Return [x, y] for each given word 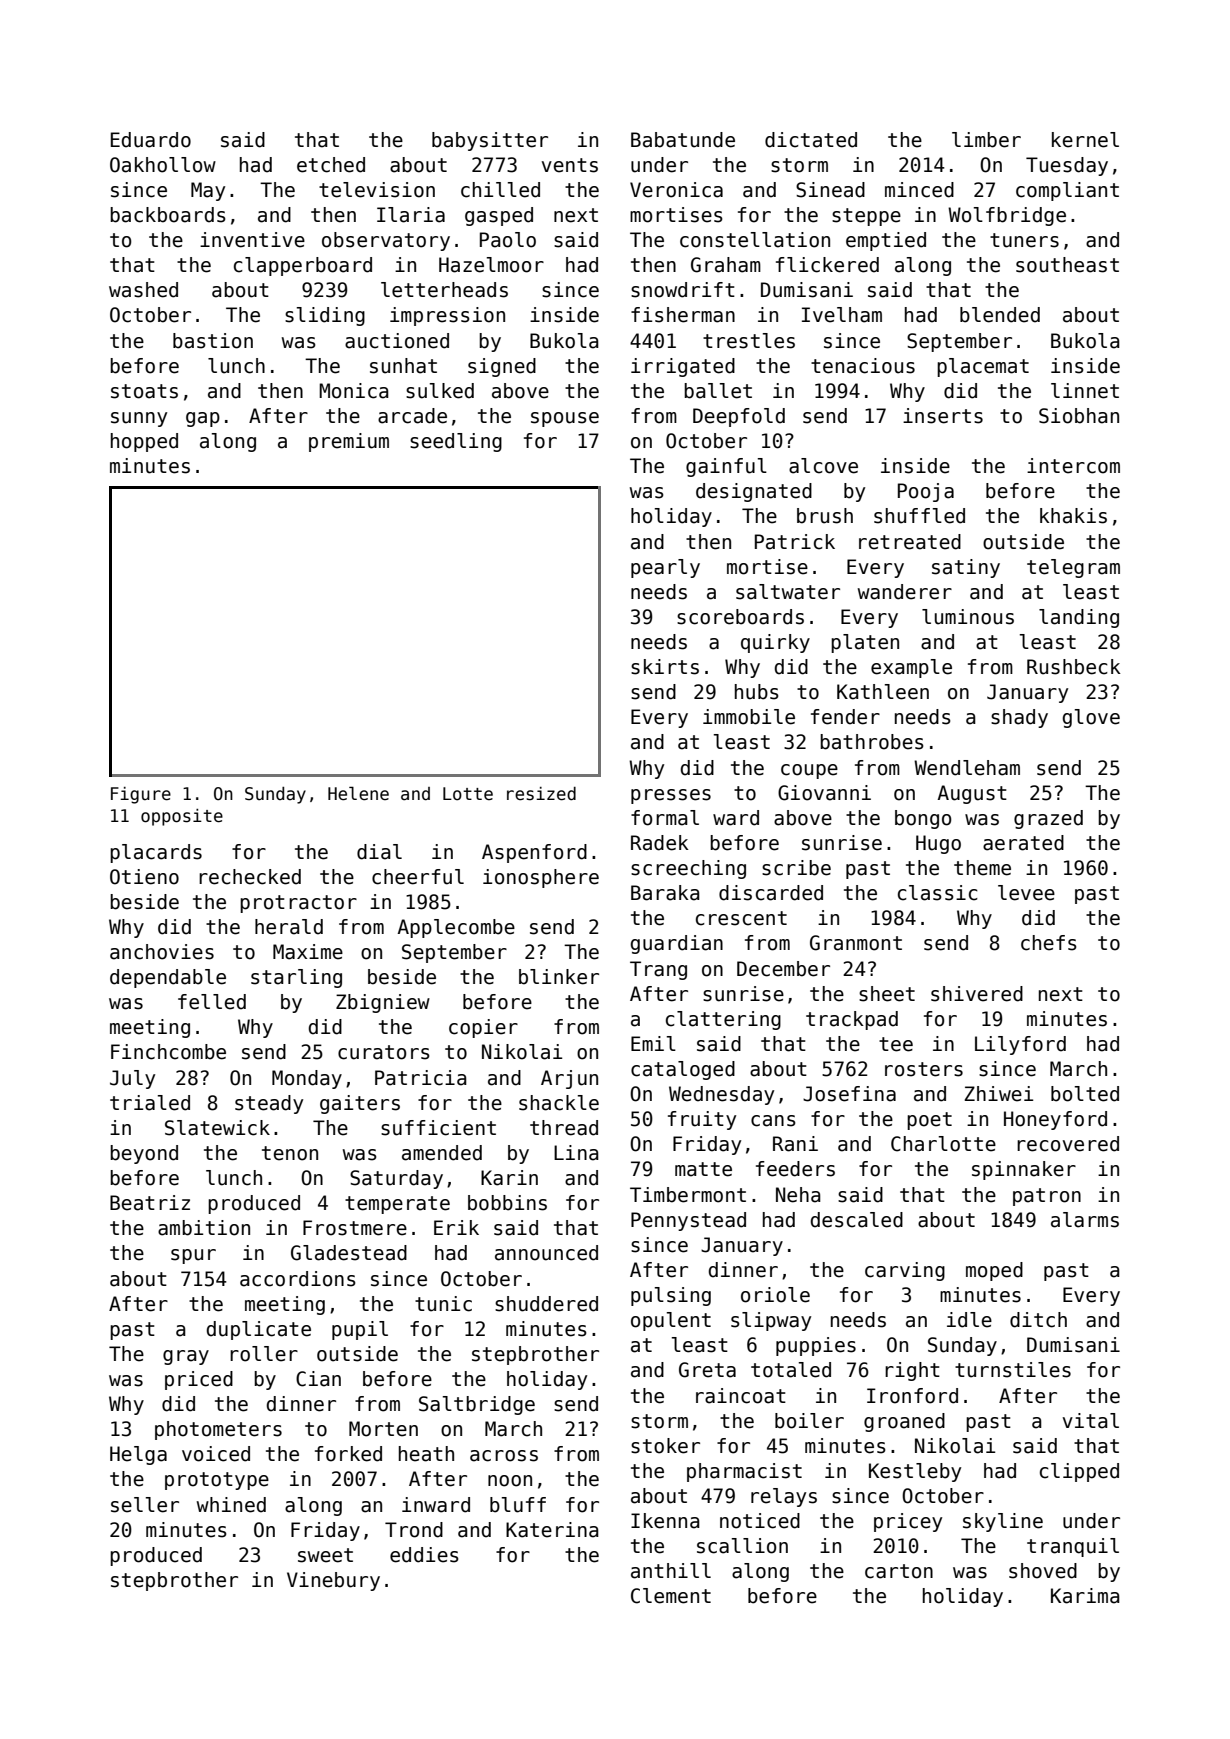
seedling [456, 442]
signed [502, 367]
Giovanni [824, 793]
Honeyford [1055, 1120]
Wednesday [721, 1095]
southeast [1067, 265]
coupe [809, 771]
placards [156, 853]
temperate [397, 1205]
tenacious [863, 366]
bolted [1085, 1094]
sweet [325, 1555]
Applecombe [456, 928]
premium [349, 442]
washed [143, 290]
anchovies [162, 952]
